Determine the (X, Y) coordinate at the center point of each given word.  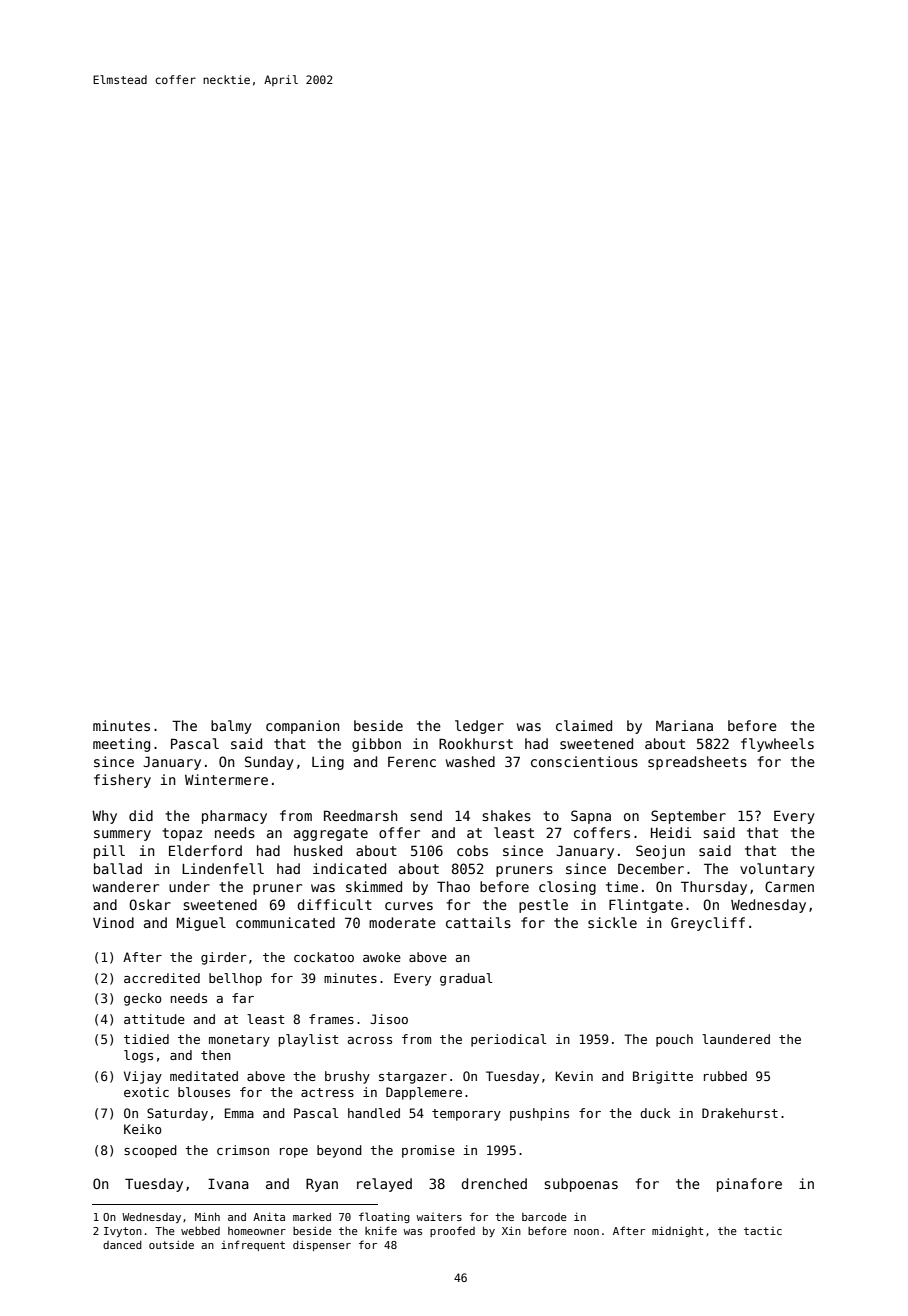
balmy (231, 727)
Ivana (228, 1183)
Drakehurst (740, 1113)
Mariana (684, 725)
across (370, 1040)
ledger (479, 727)
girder (224, 958)
